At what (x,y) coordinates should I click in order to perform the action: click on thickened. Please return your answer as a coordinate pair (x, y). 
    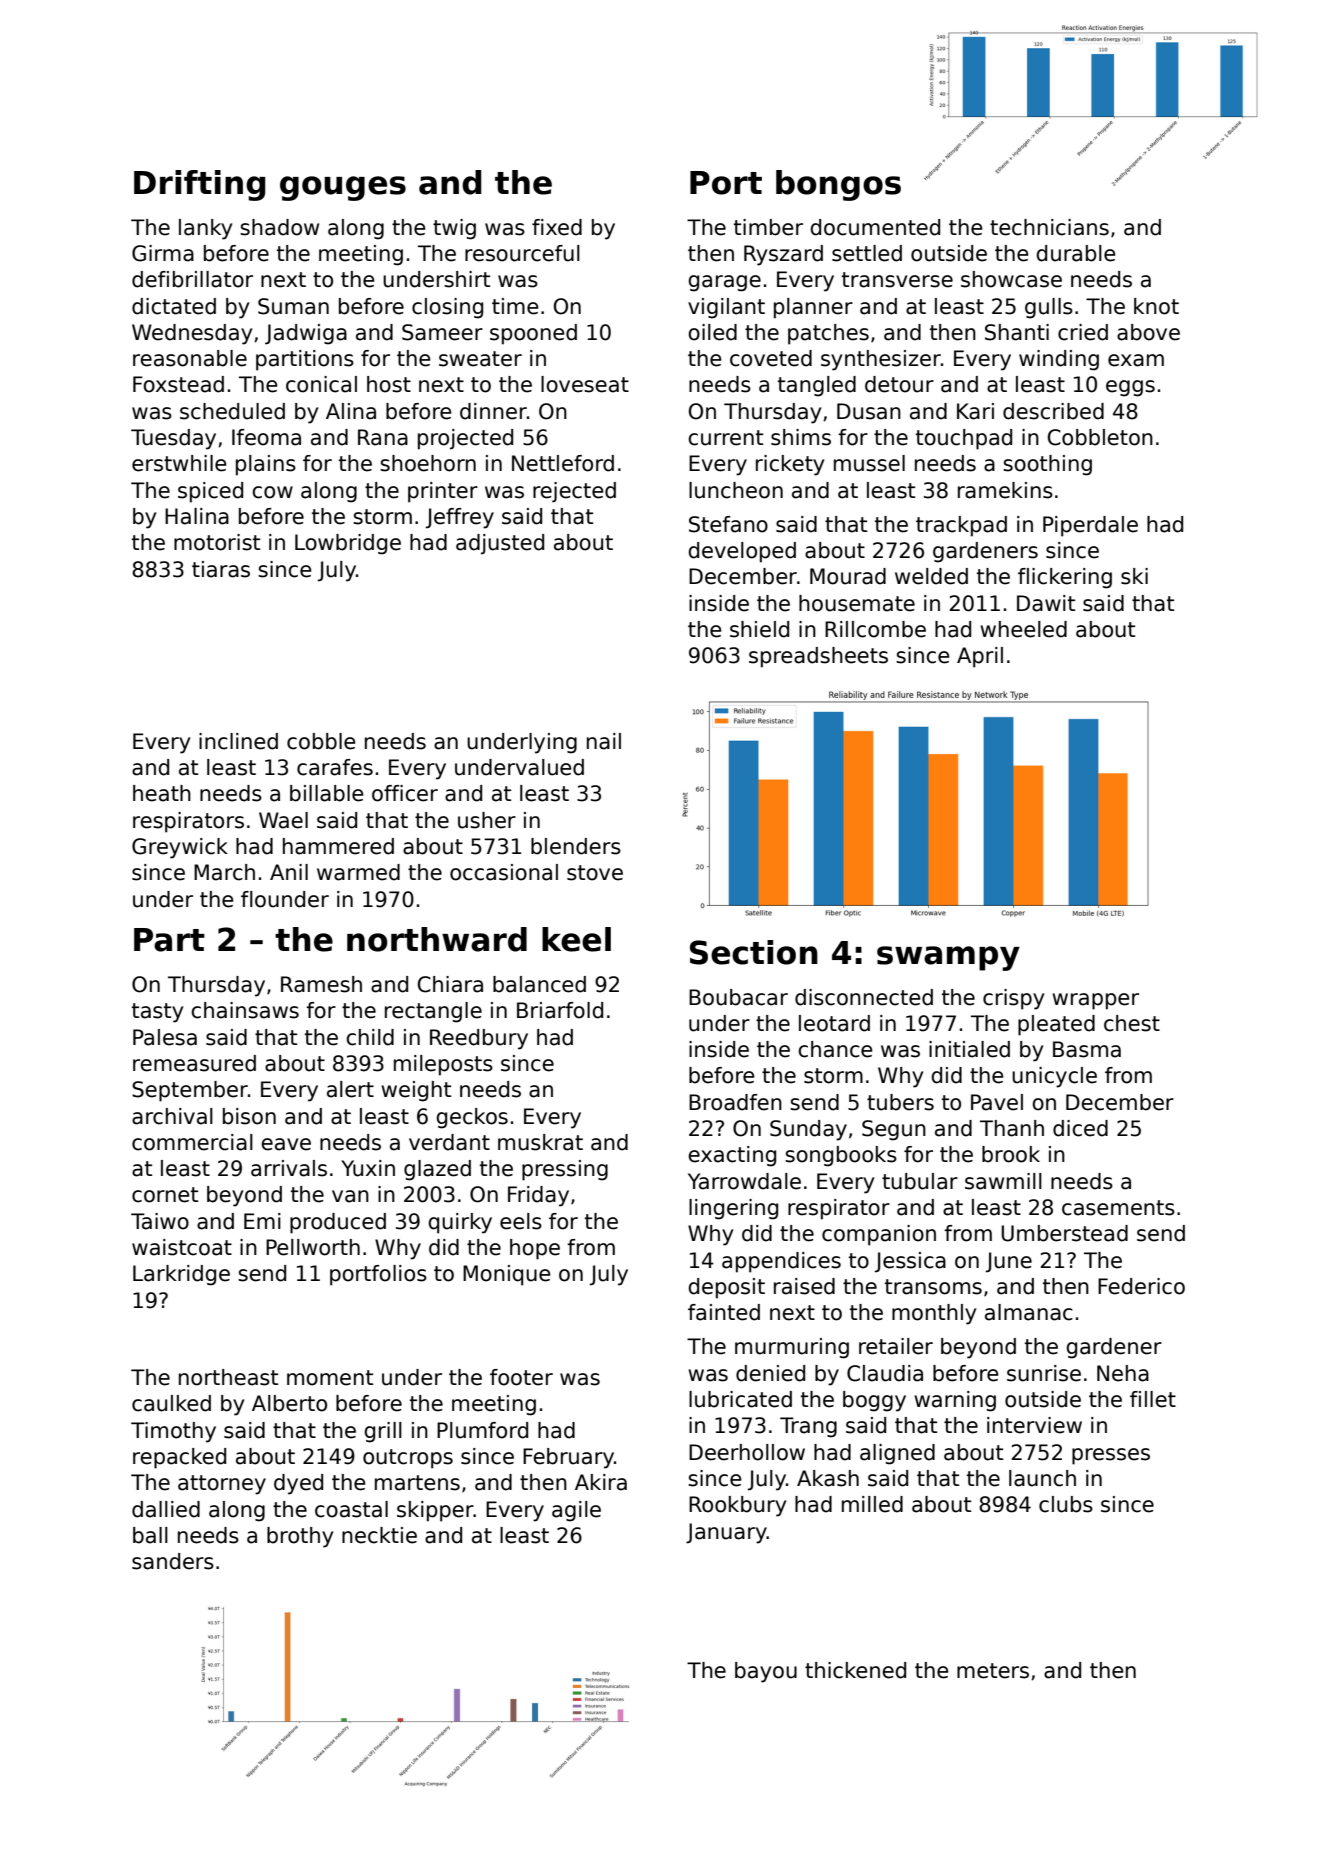
    Looking at the image, I should click on (855, 1670).
